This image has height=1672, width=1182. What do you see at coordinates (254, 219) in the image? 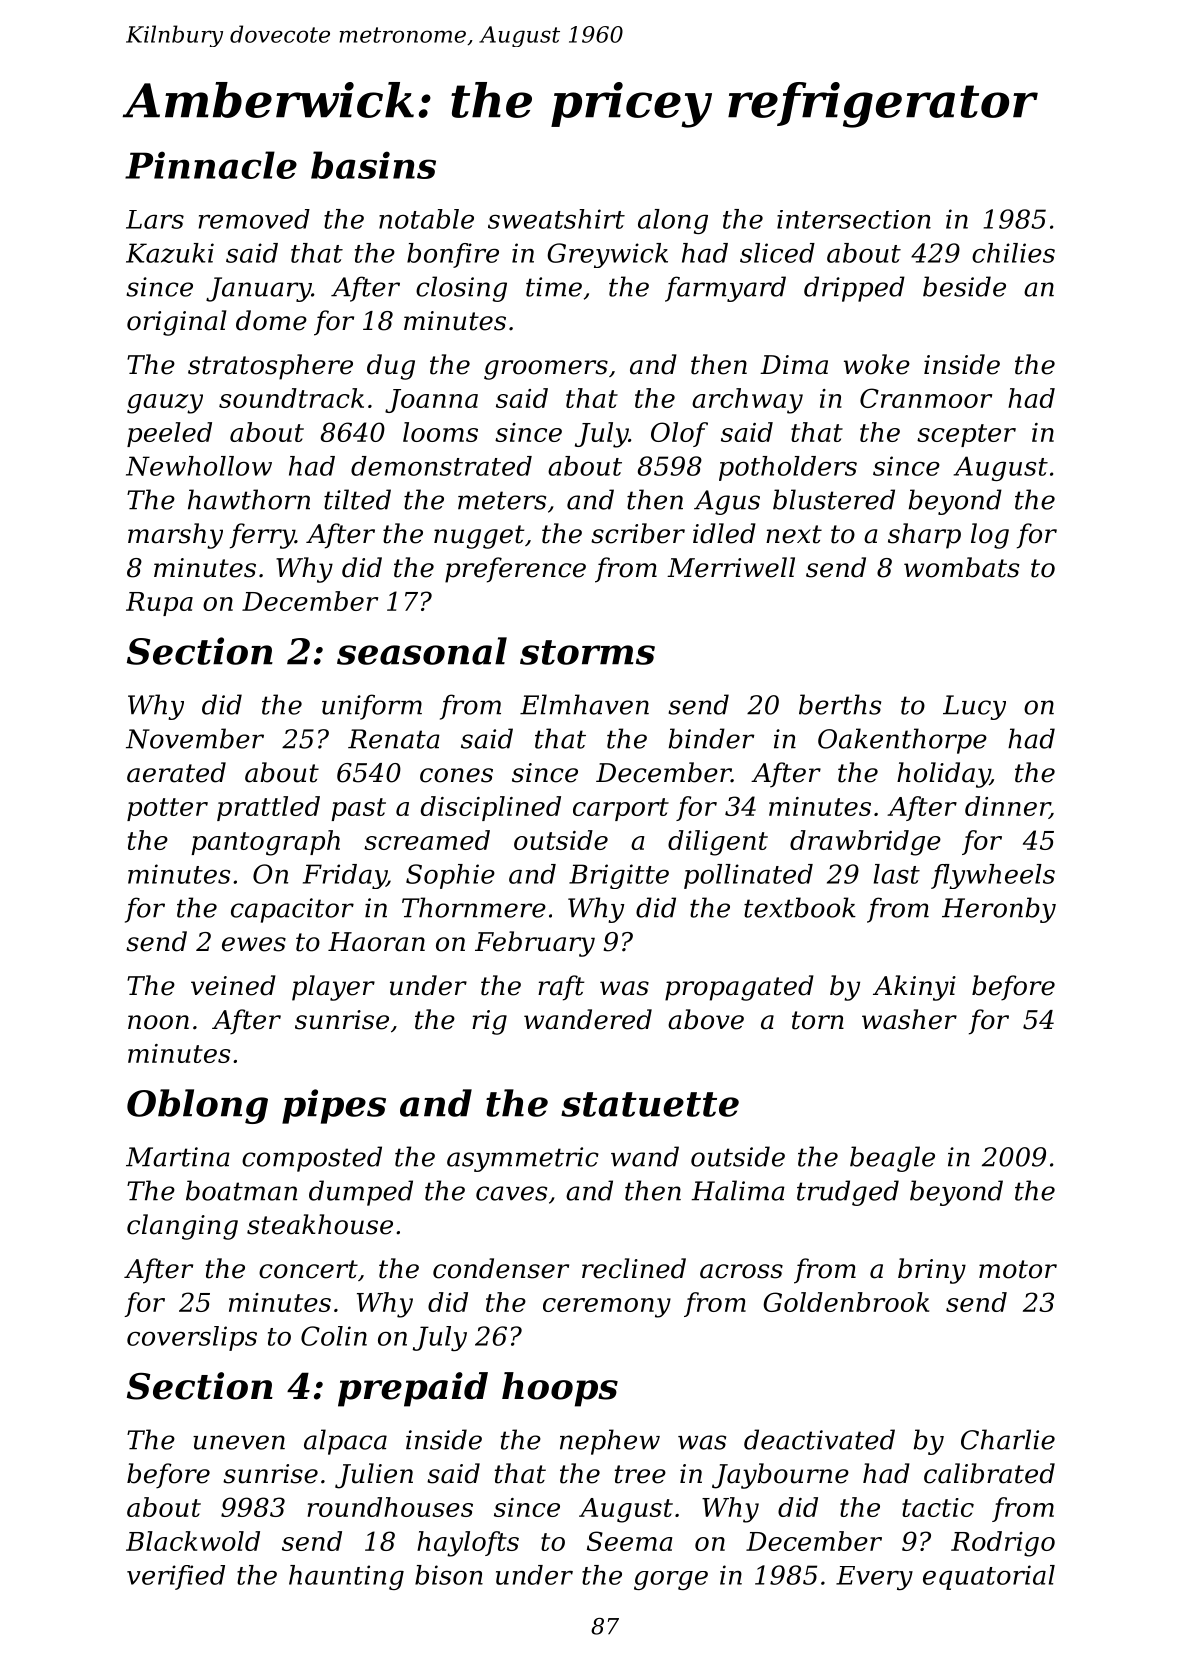
I see `removed` at bounding box center [254, 219].
